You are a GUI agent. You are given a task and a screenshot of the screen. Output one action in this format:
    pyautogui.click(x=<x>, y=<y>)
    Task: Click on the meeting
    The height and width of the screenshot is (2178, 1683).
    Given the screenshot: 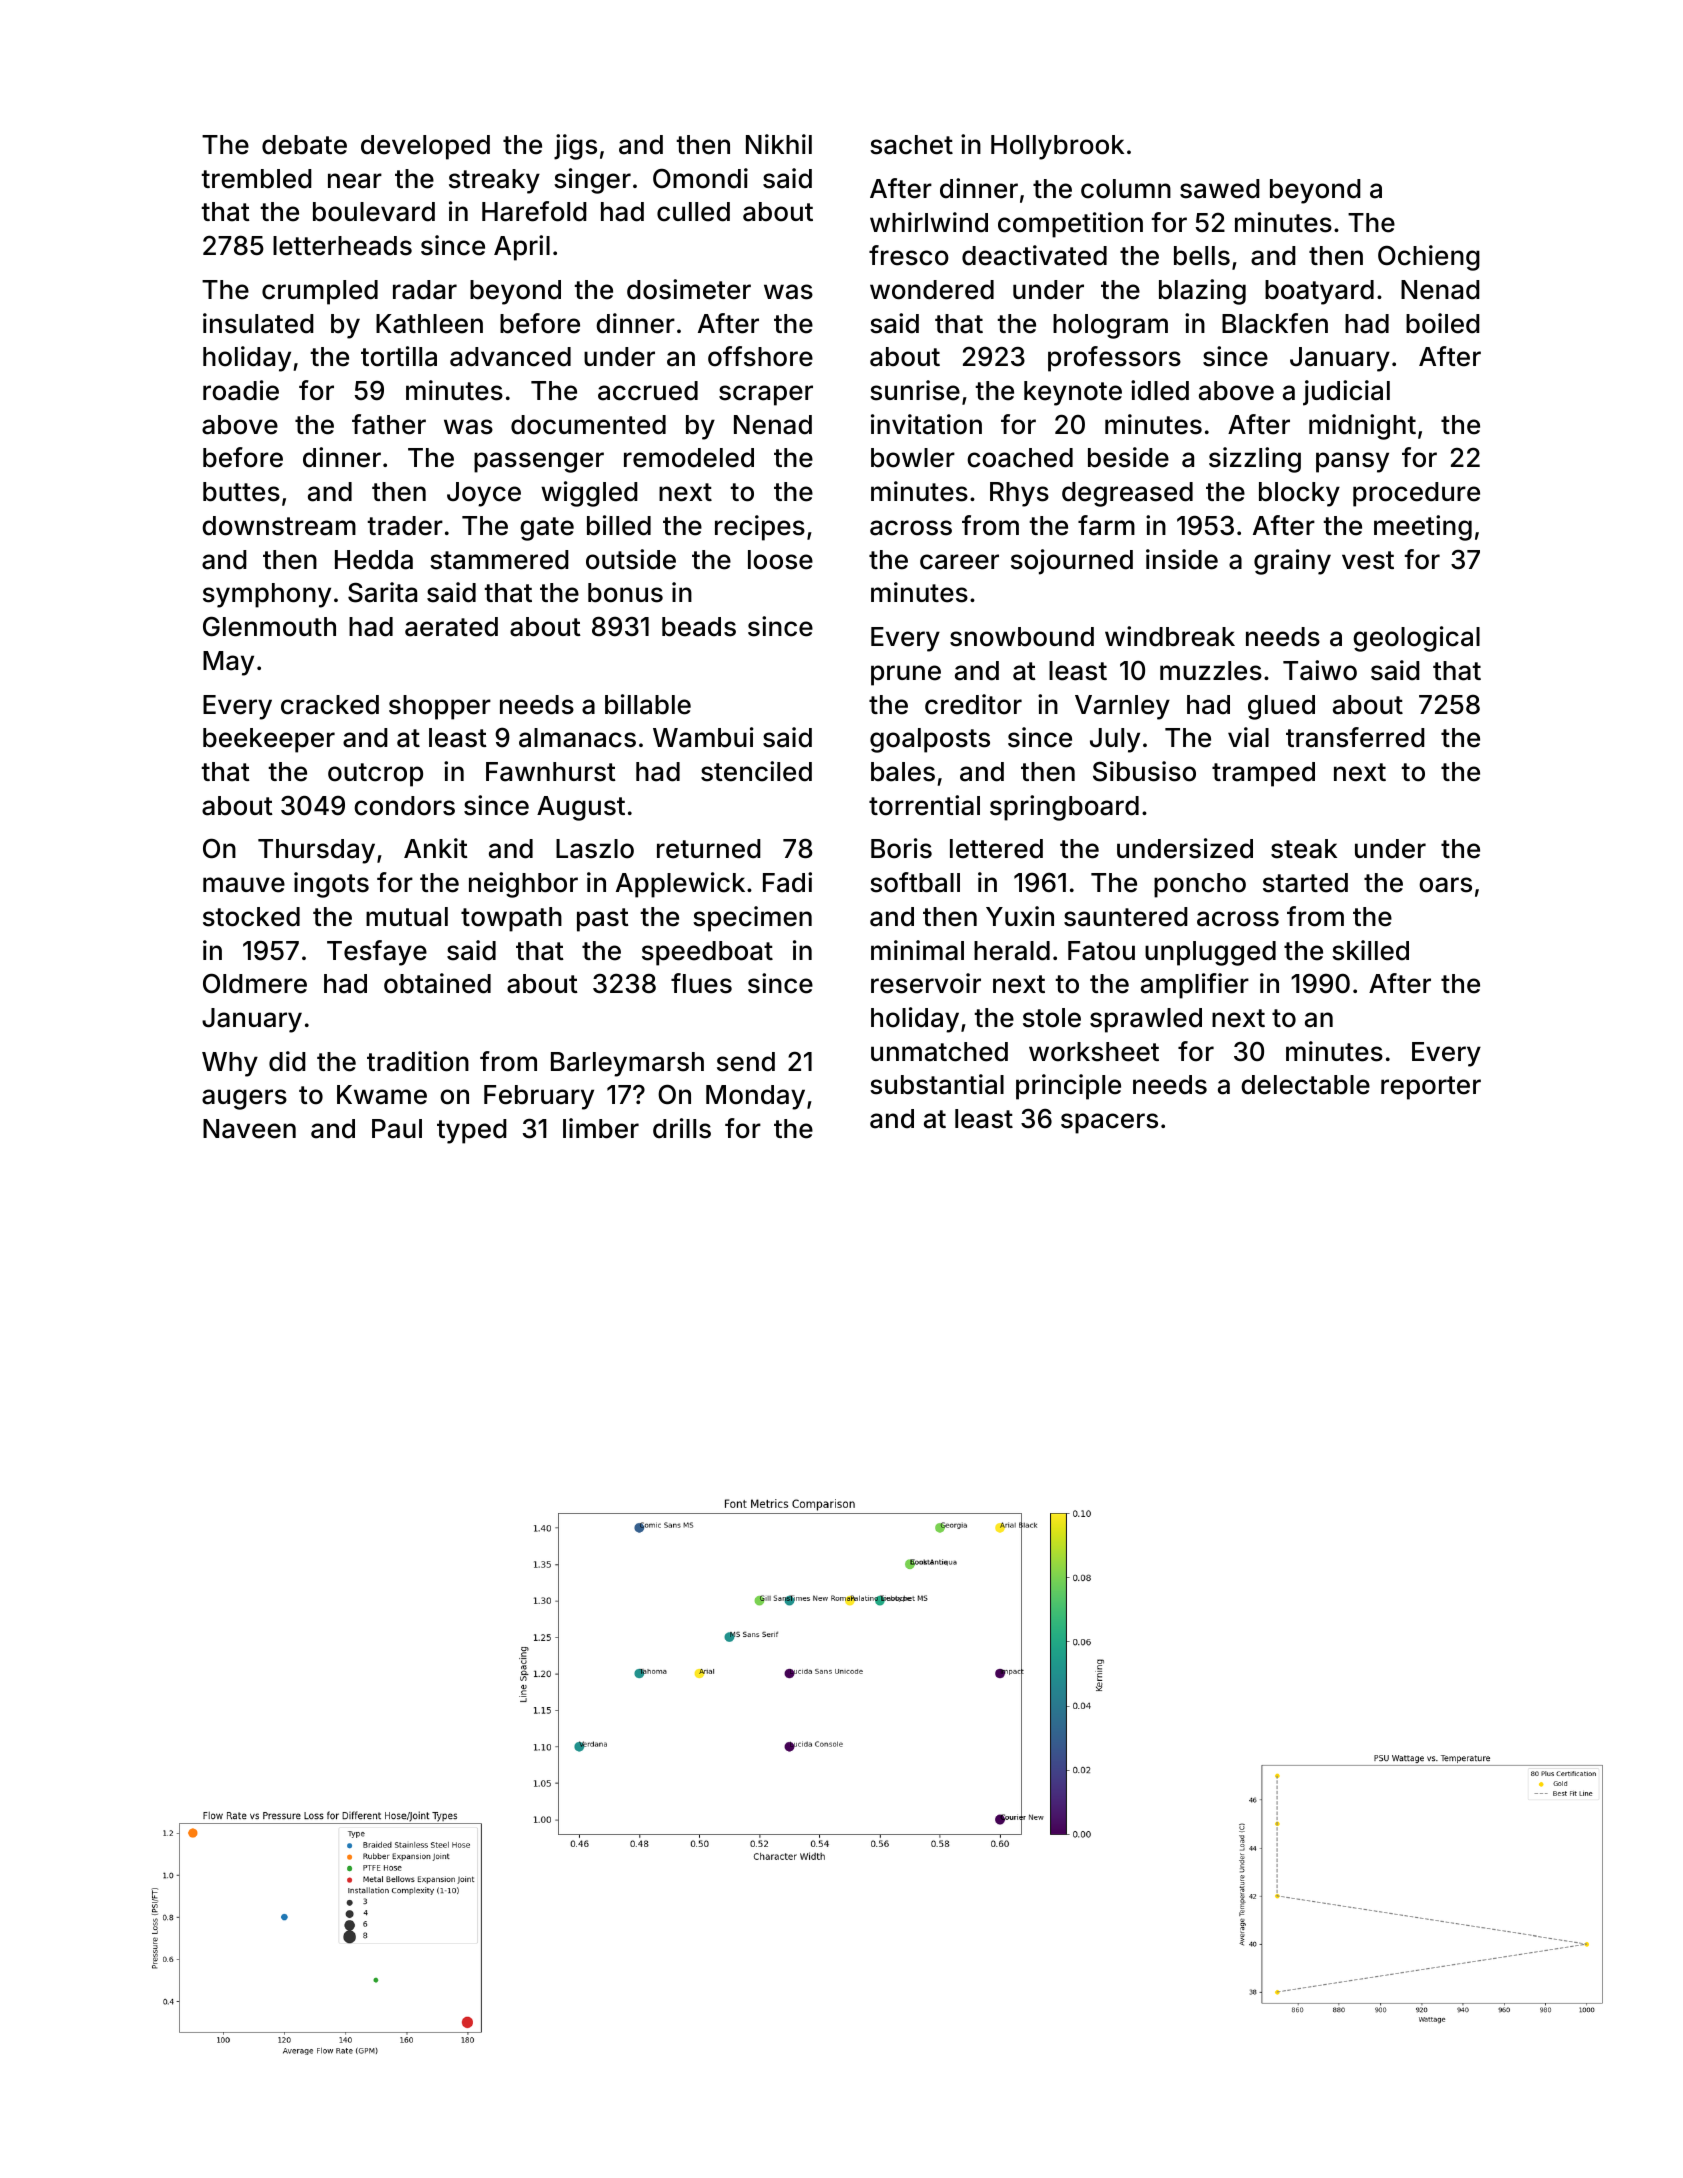 What is the action you would take?
    pyautogui.click(x=1423, y=528)
